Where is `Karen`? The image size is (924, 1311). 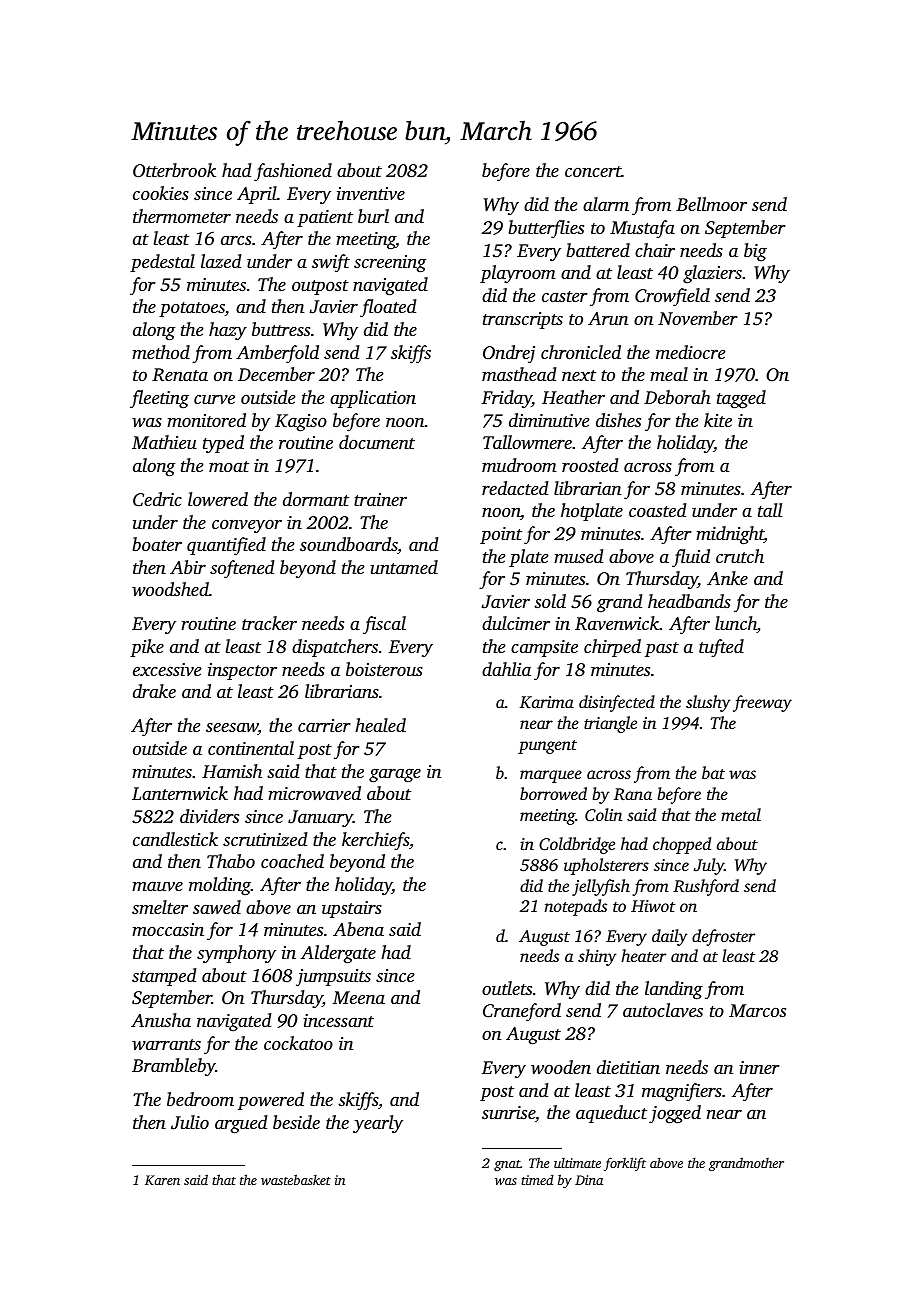 Karen is located at coordinates (162, 1180).
